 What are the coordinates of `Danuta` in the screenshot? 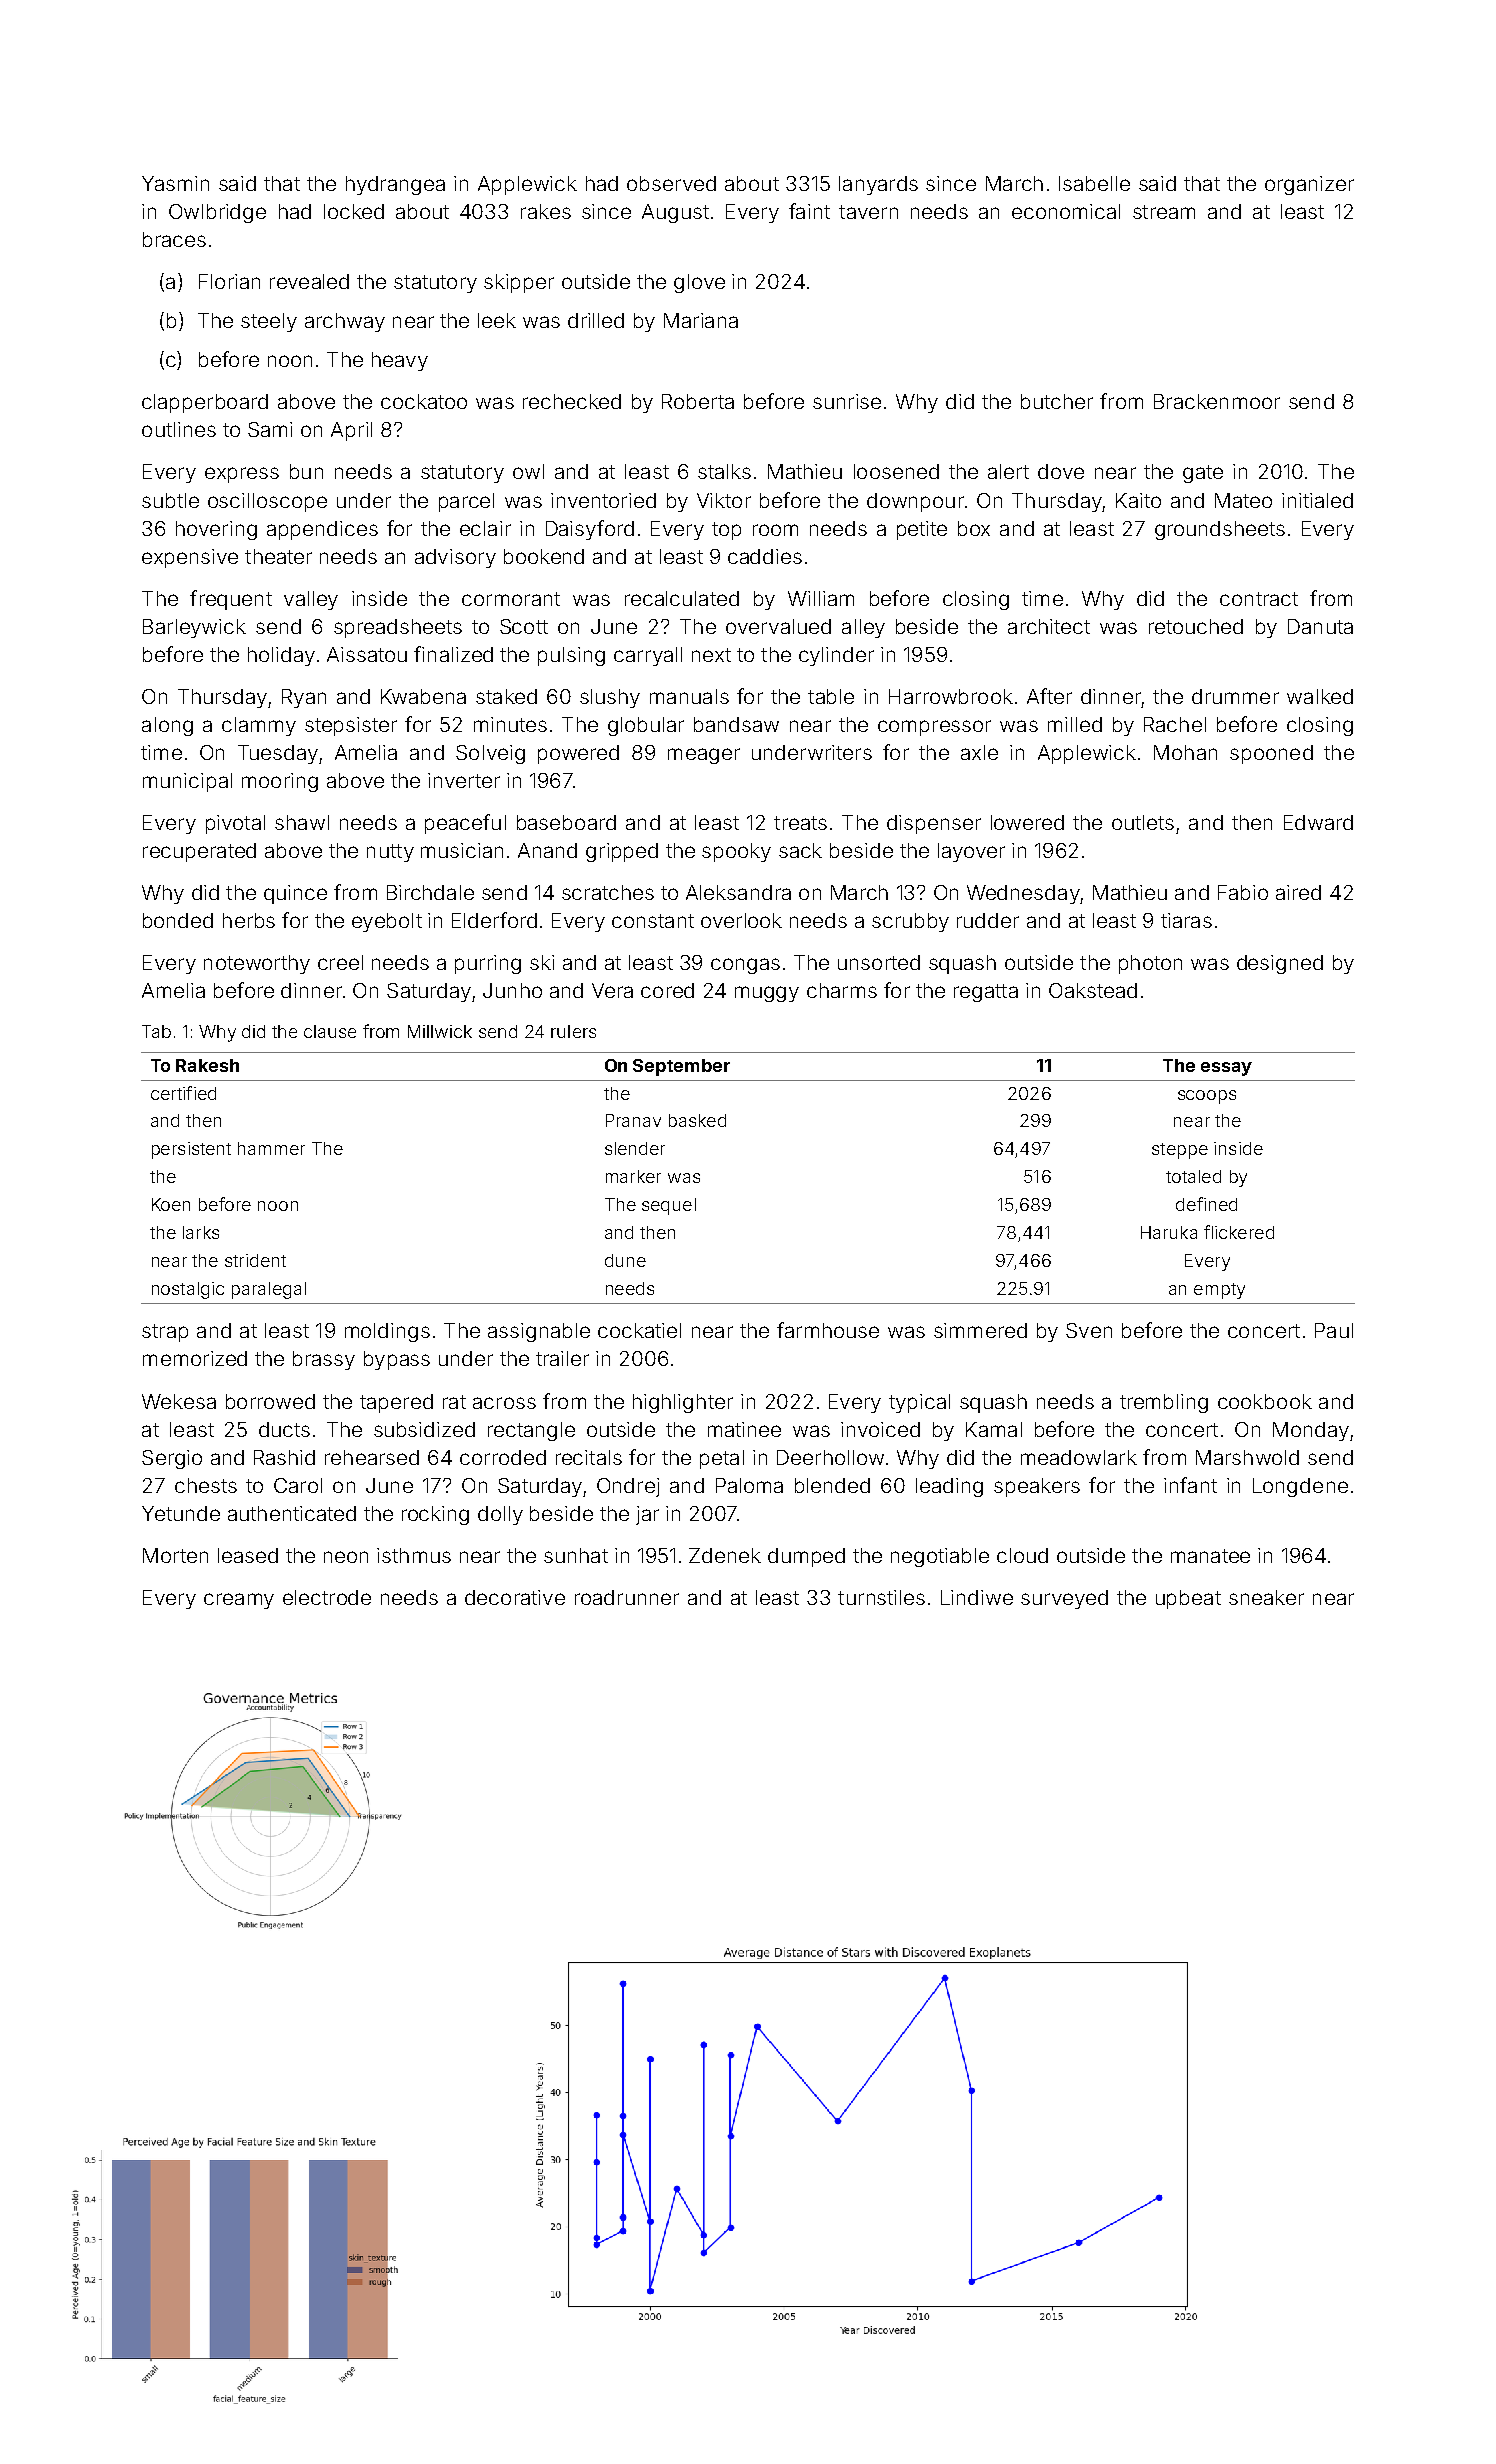 It's located at (1320, 626).
